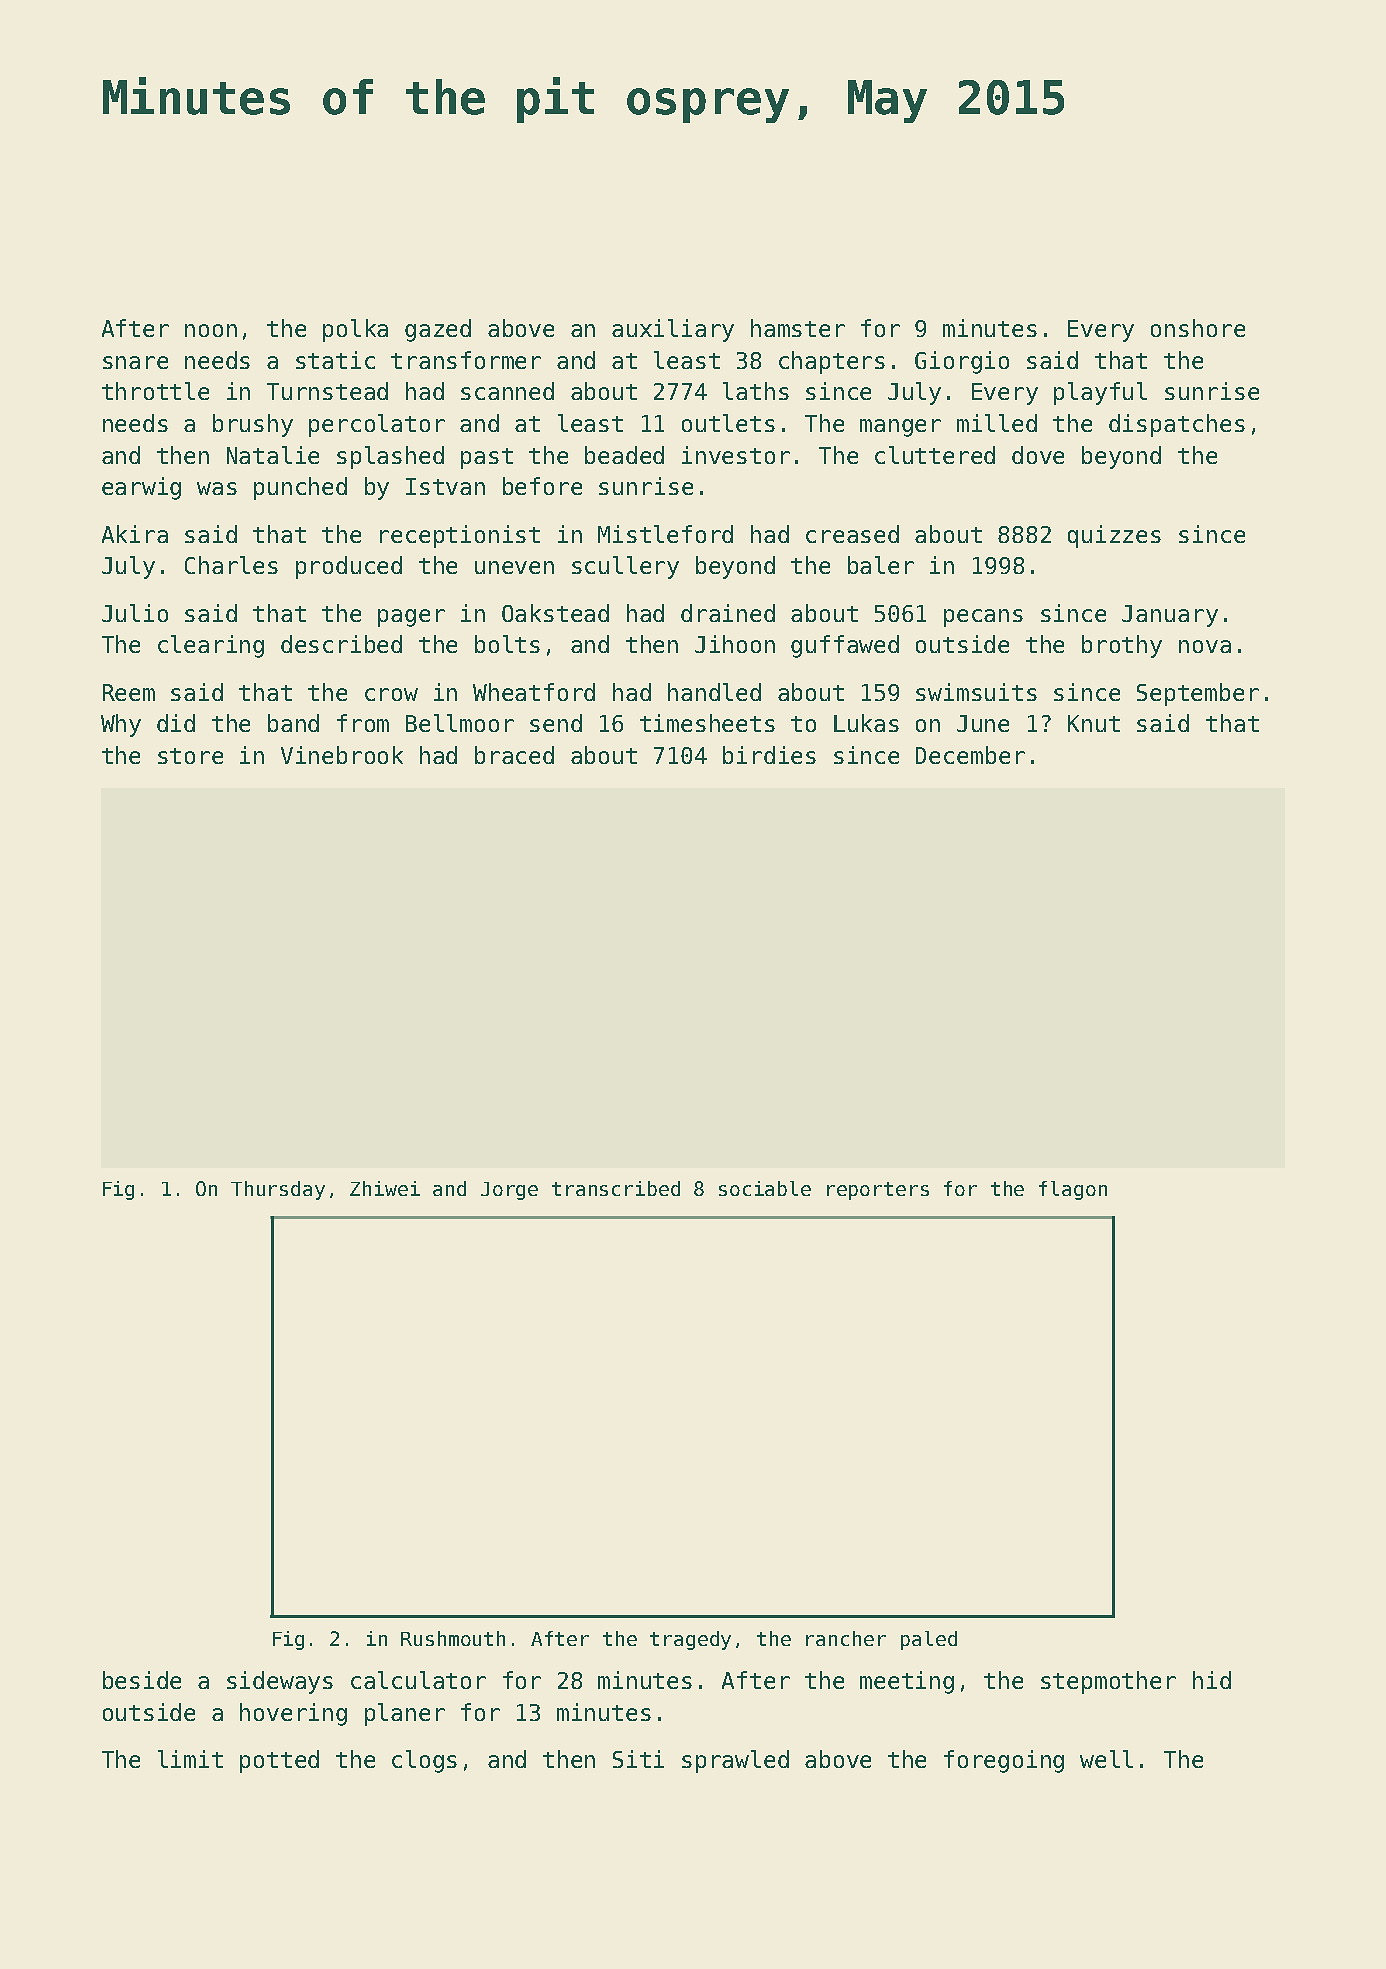 The image size is (1386, 1969). Describe the element at coordinates (190, 756) in the page. I see `store` at that location.
